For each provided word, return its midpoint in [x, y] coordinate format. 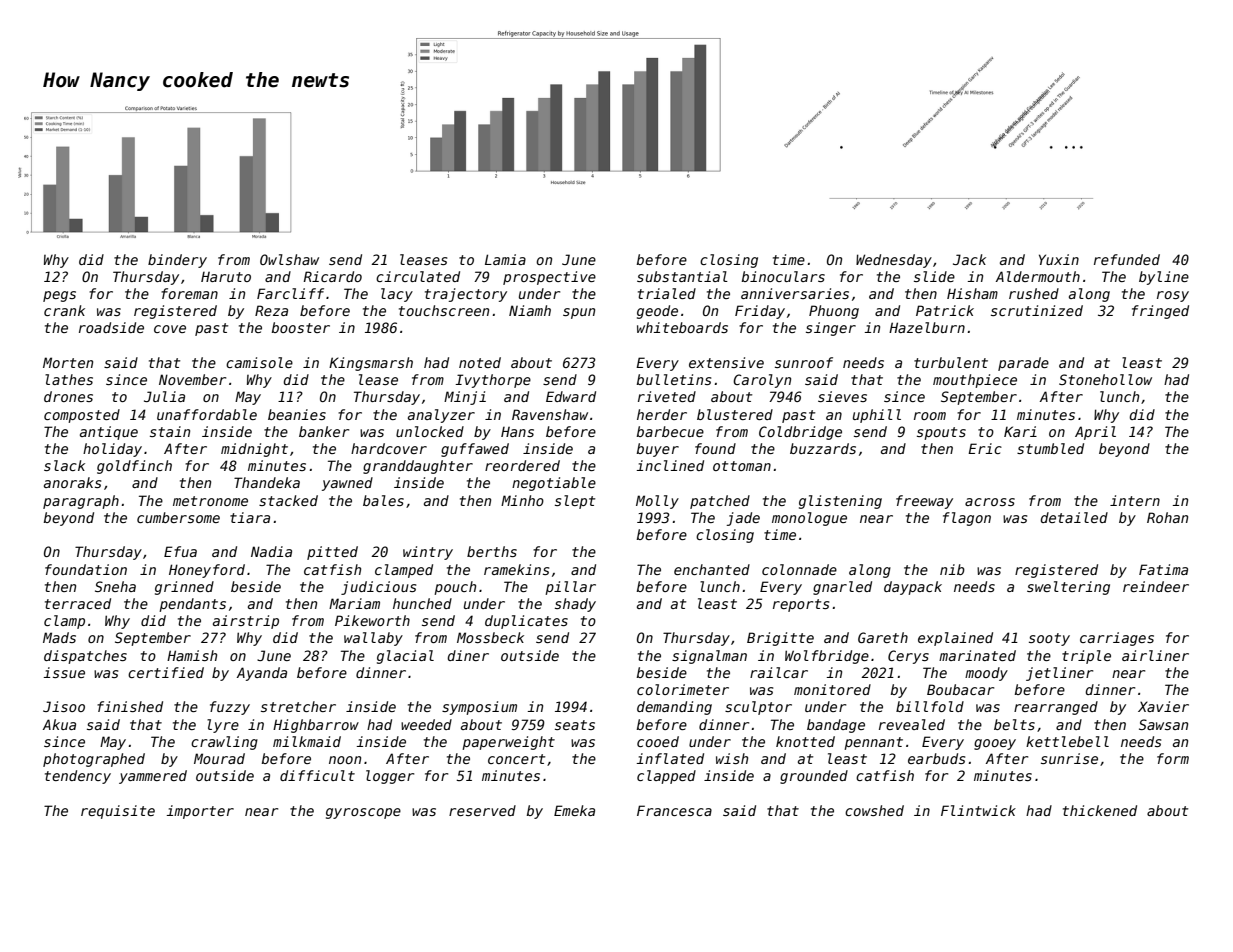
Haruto [226, 277]
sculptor [758, 708]
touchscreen [444, 310]
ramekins [516, 569]
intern [1135, 500]
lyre [223, 726]
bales [383, 500]
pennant [873, 743]
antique [109, 433]
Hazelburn [927, 327]
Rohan [1167, 517]
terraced [78, 603]
